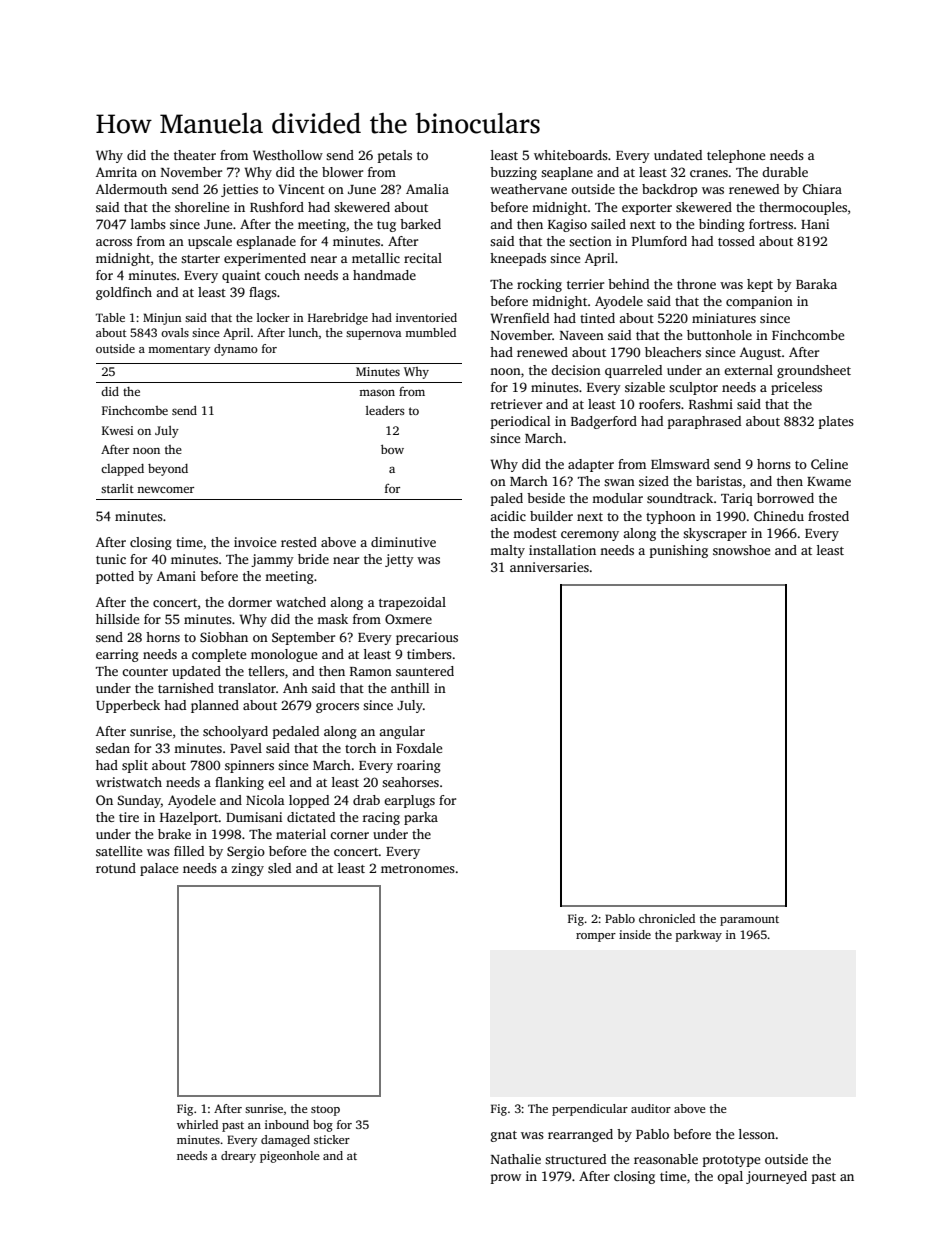 The image size is (952, 1233). What do you see at coordinates (822, 189) in the screenshot?
I see `Chiara` at bounding box center [822, 189].
